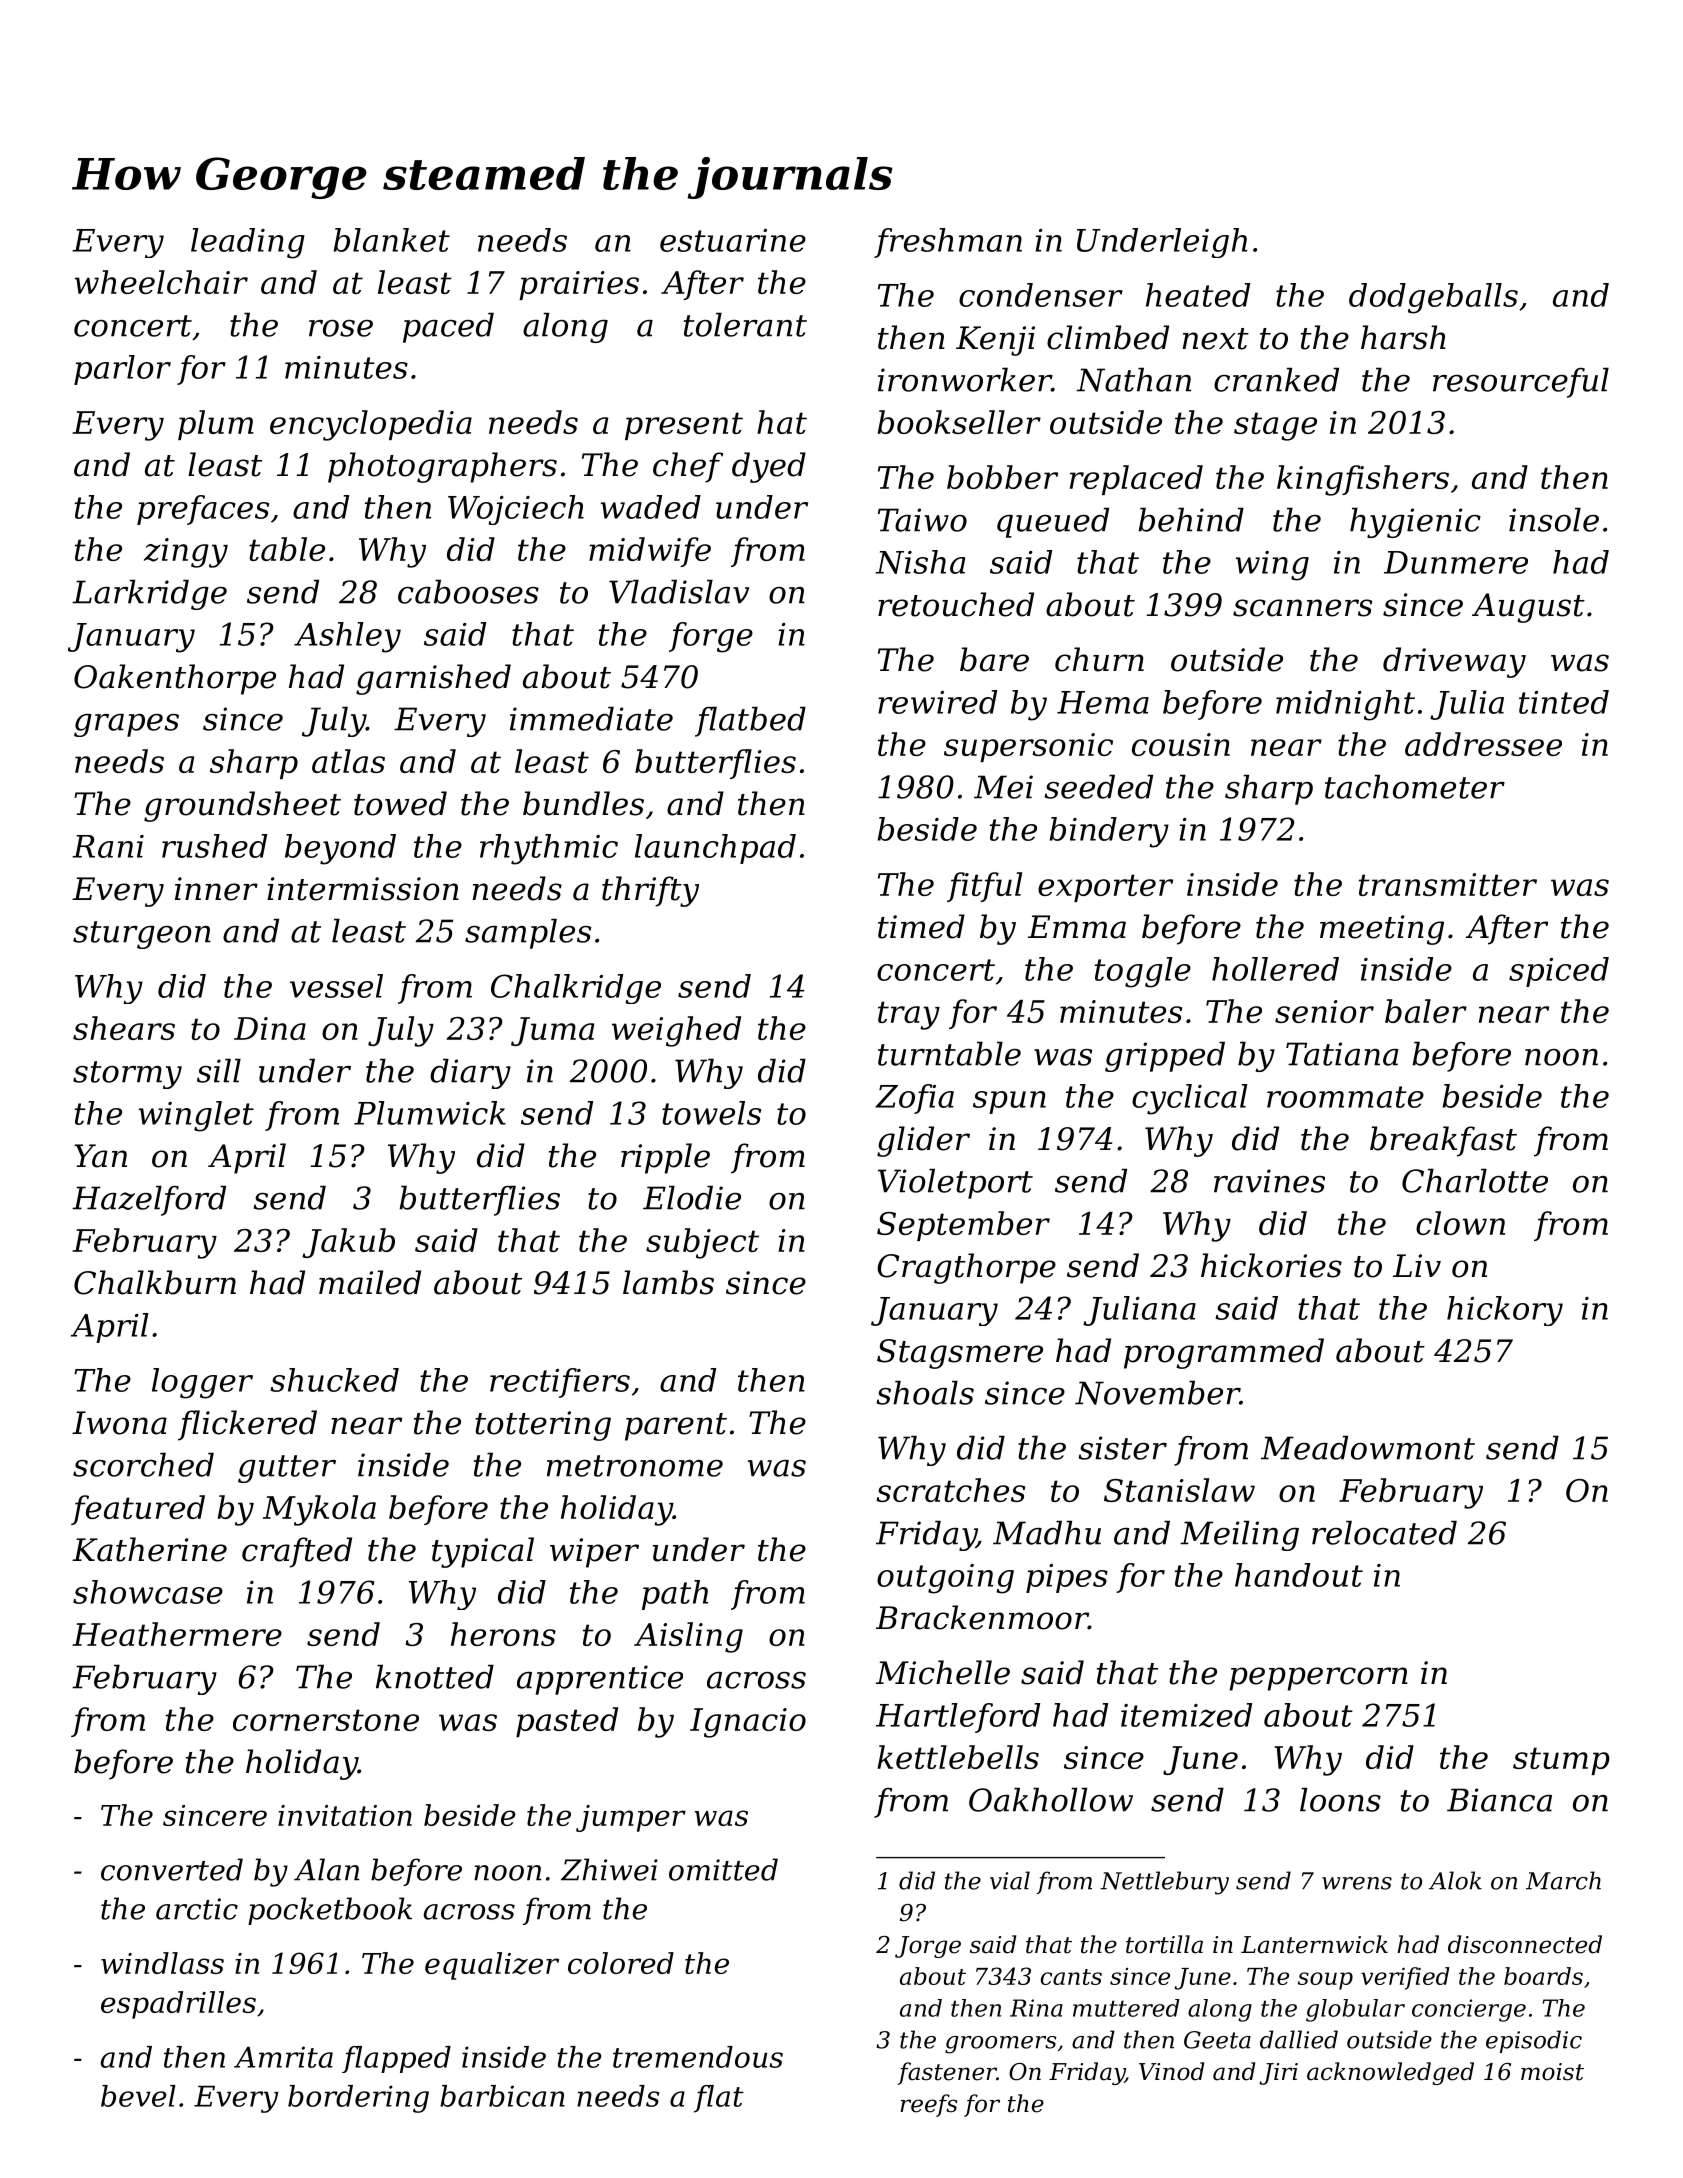 The width and height of the screenshot is (1683, 2178). Describe the element at coordinates (345, 1815) in the screenshot. I see `invitation` at that location.
